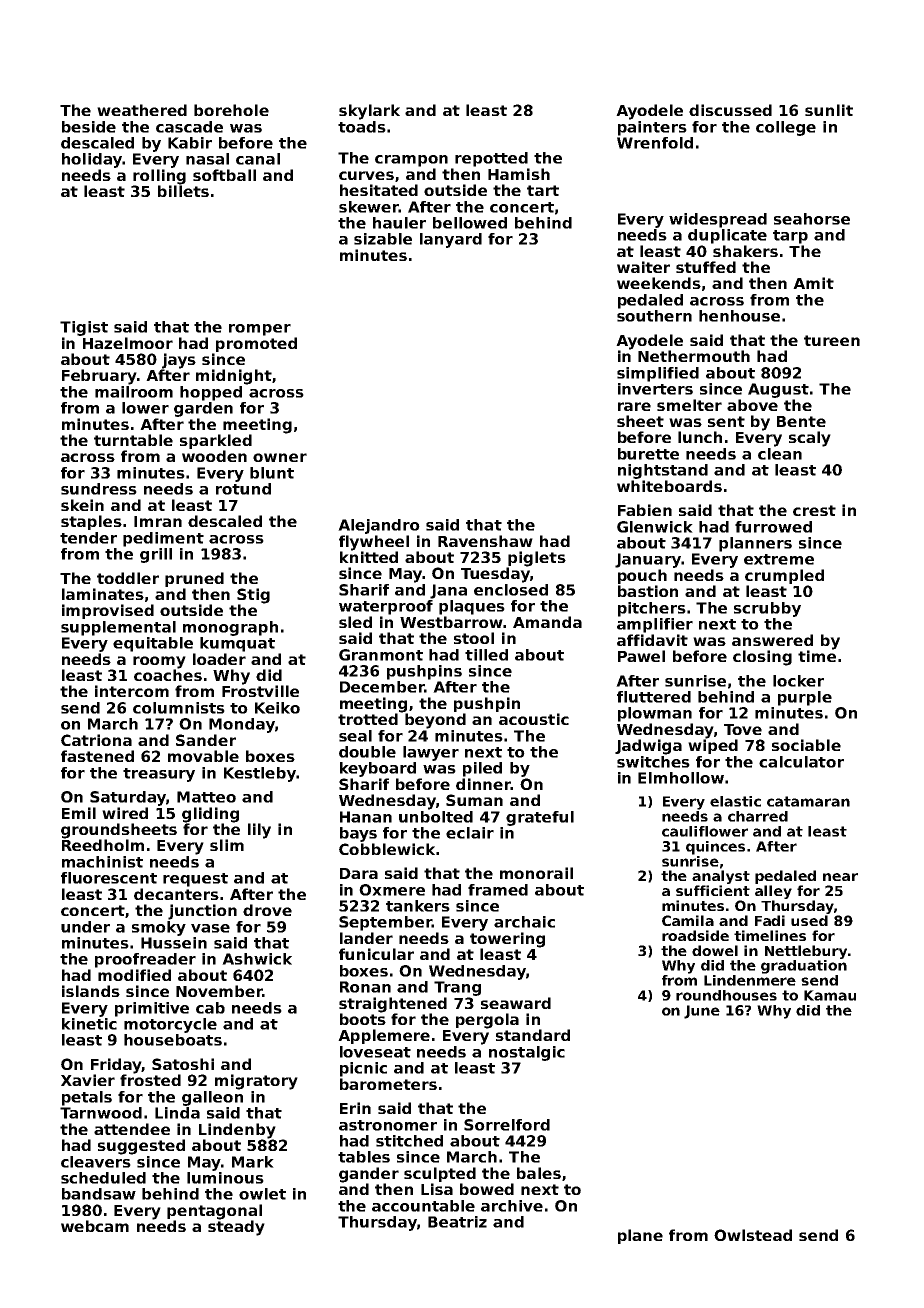 The image size is (924, 1308). What do you see at coordinates (364, 1157) in the page?
I see `tables` at bounding box center [364, 1157].
